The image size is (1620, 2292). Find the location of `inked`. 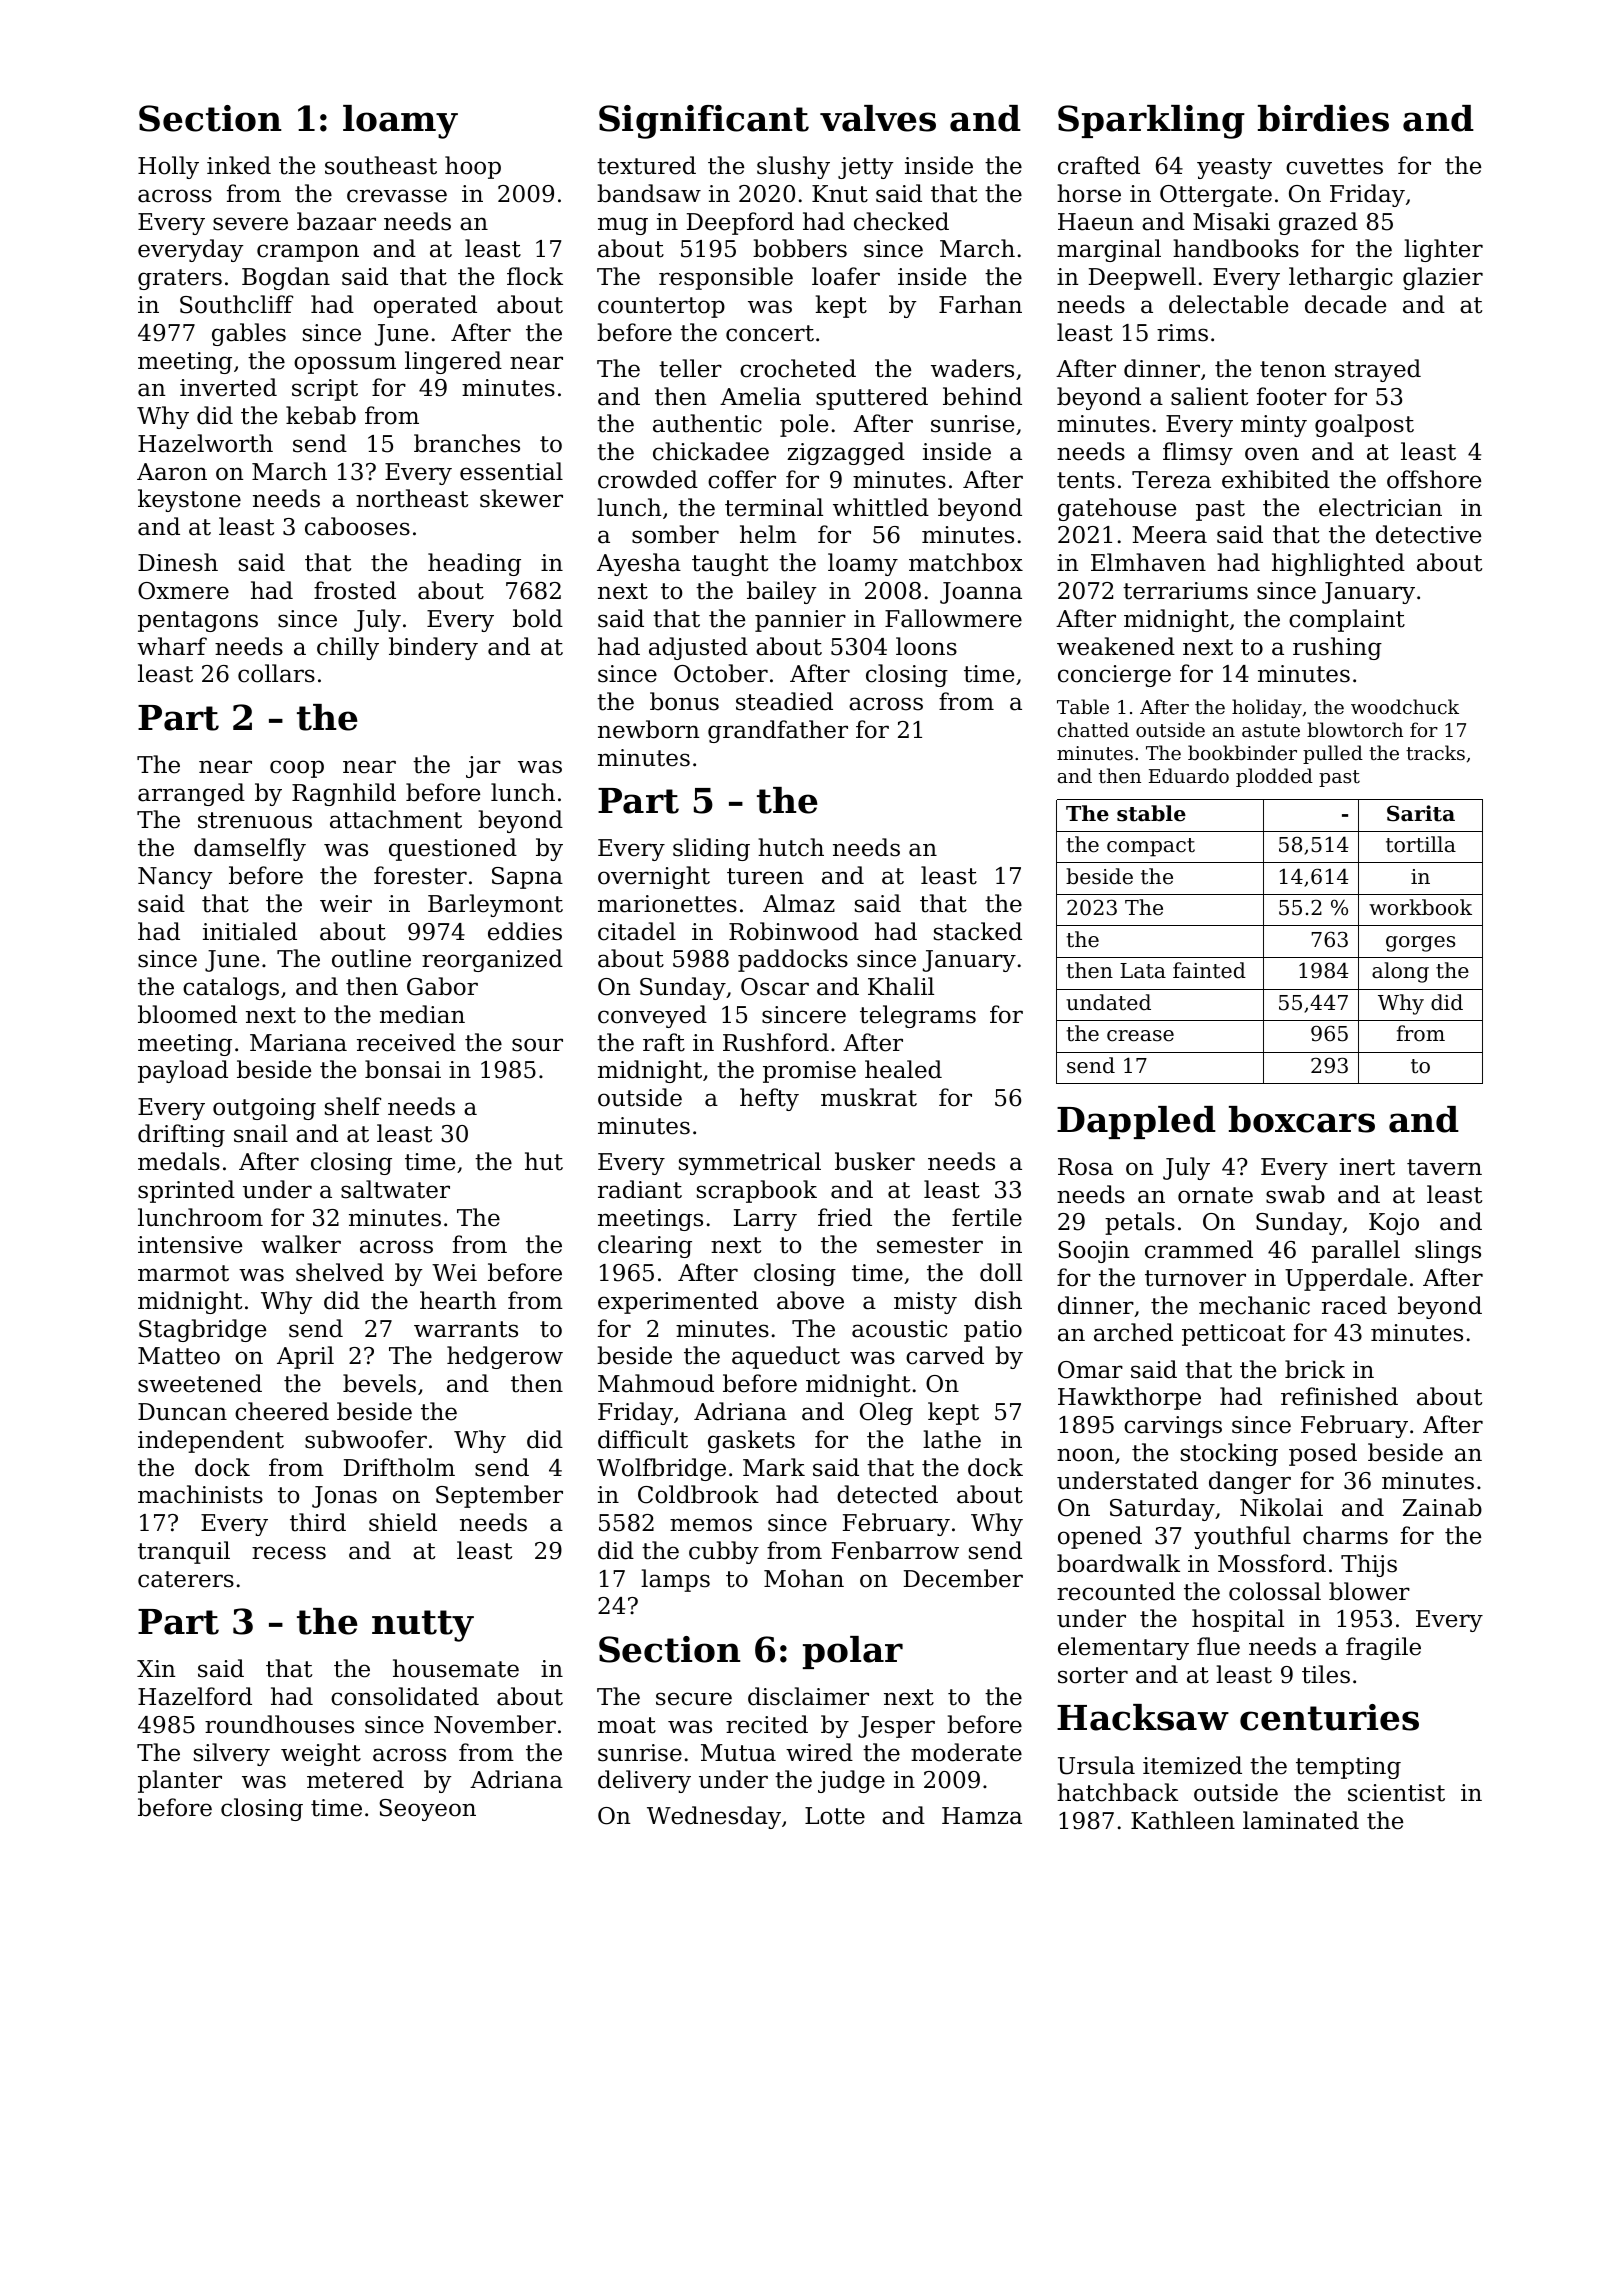

inked is located at coordinates (239, 165).
